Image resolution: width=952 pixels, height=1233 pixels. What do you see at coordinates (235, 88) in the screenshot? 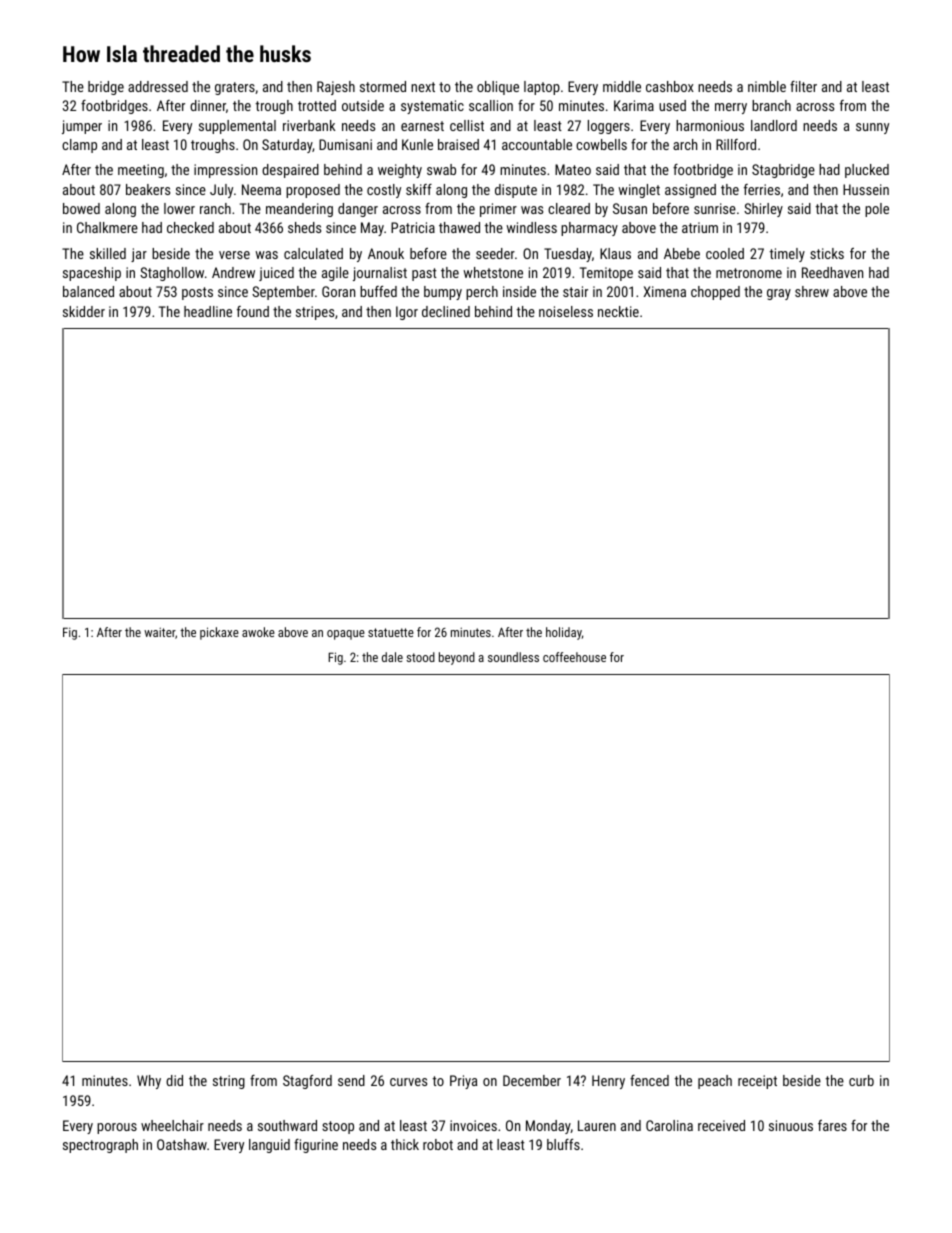
I see `graters` at bounding box center [235, 88].
